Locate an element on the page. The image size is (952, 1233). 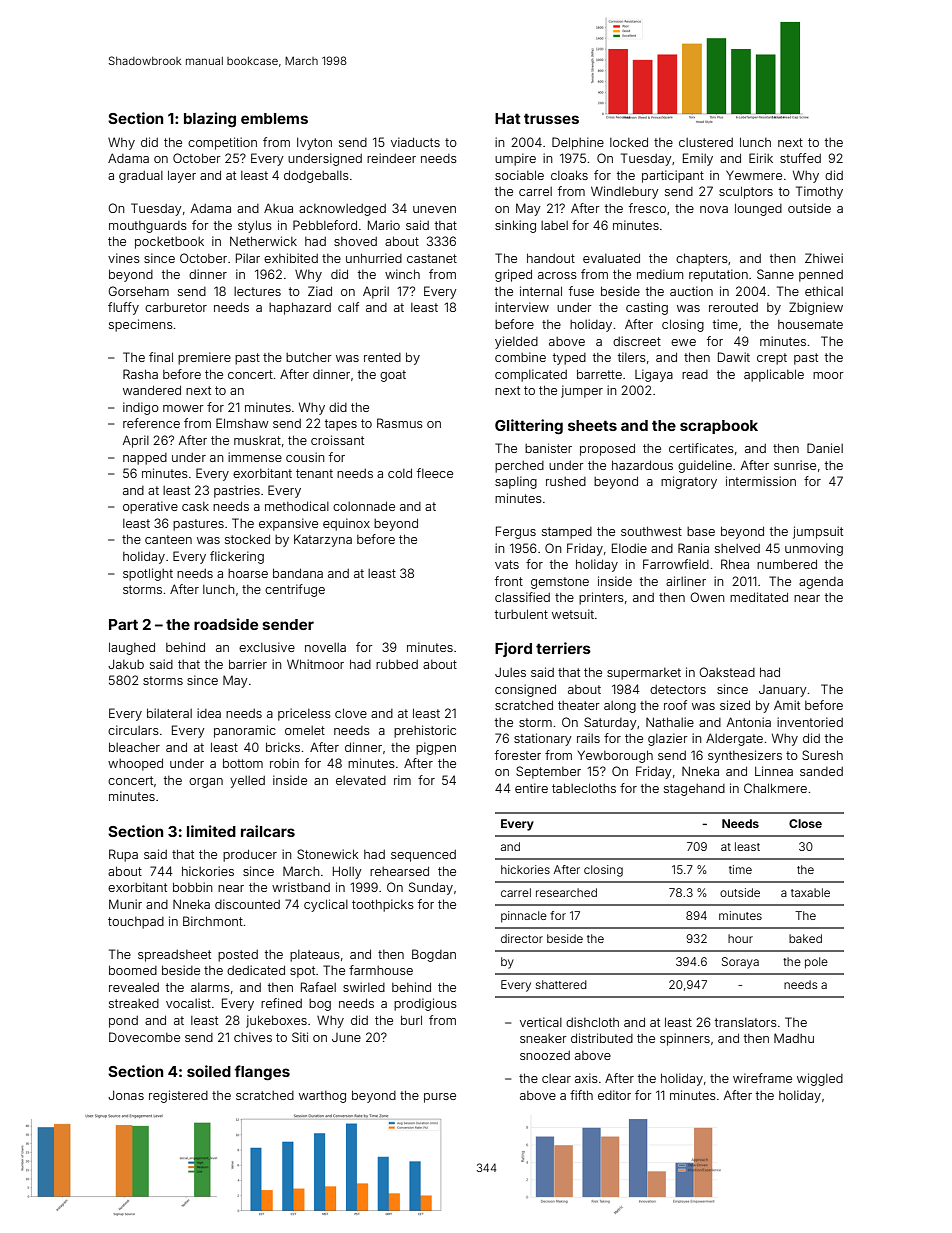
cyclical is located at coordinates (326, 905).
